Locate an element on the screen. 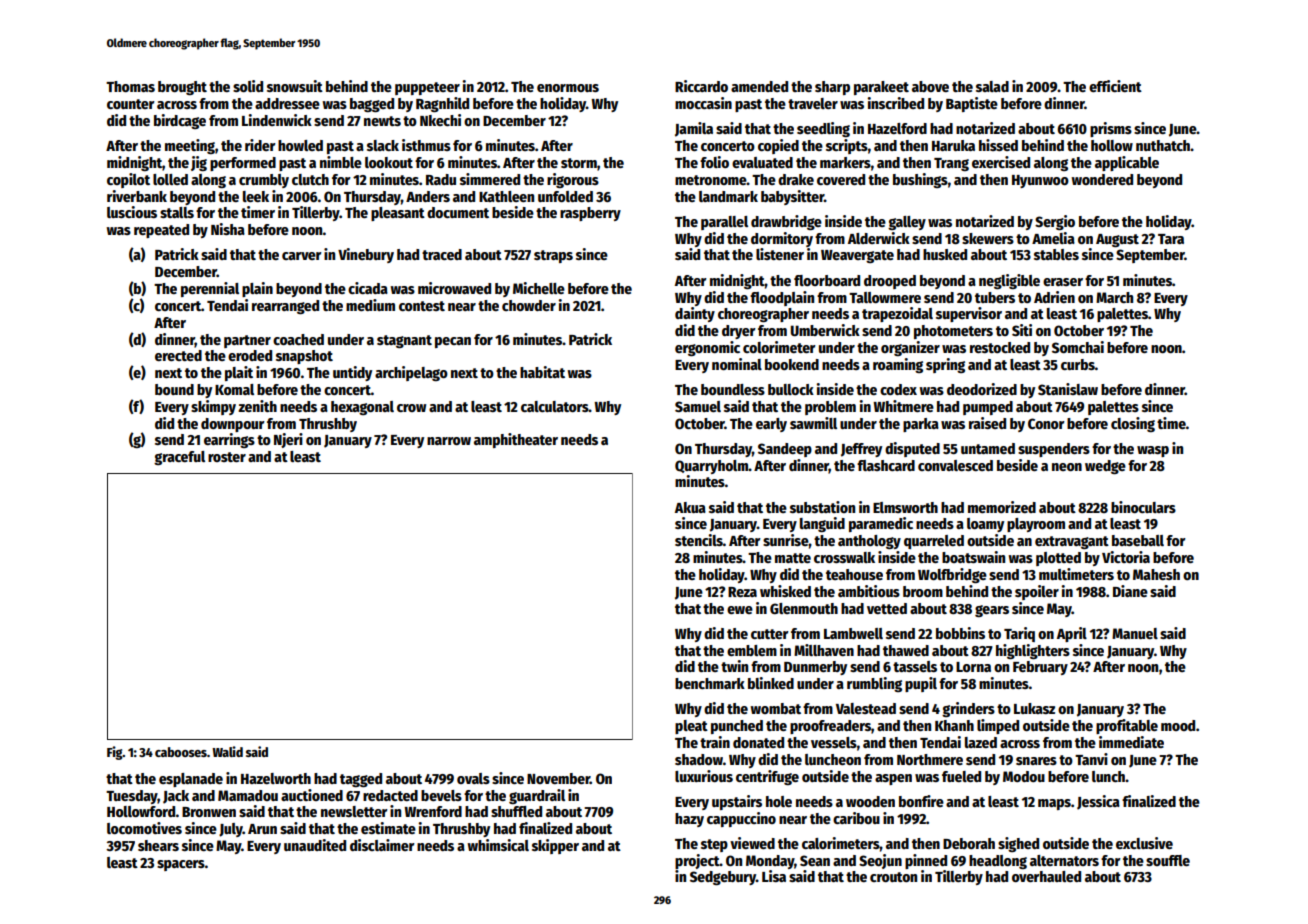 This screenshot has width=1308, height=924. matte is located at coordinates (793, 558).
